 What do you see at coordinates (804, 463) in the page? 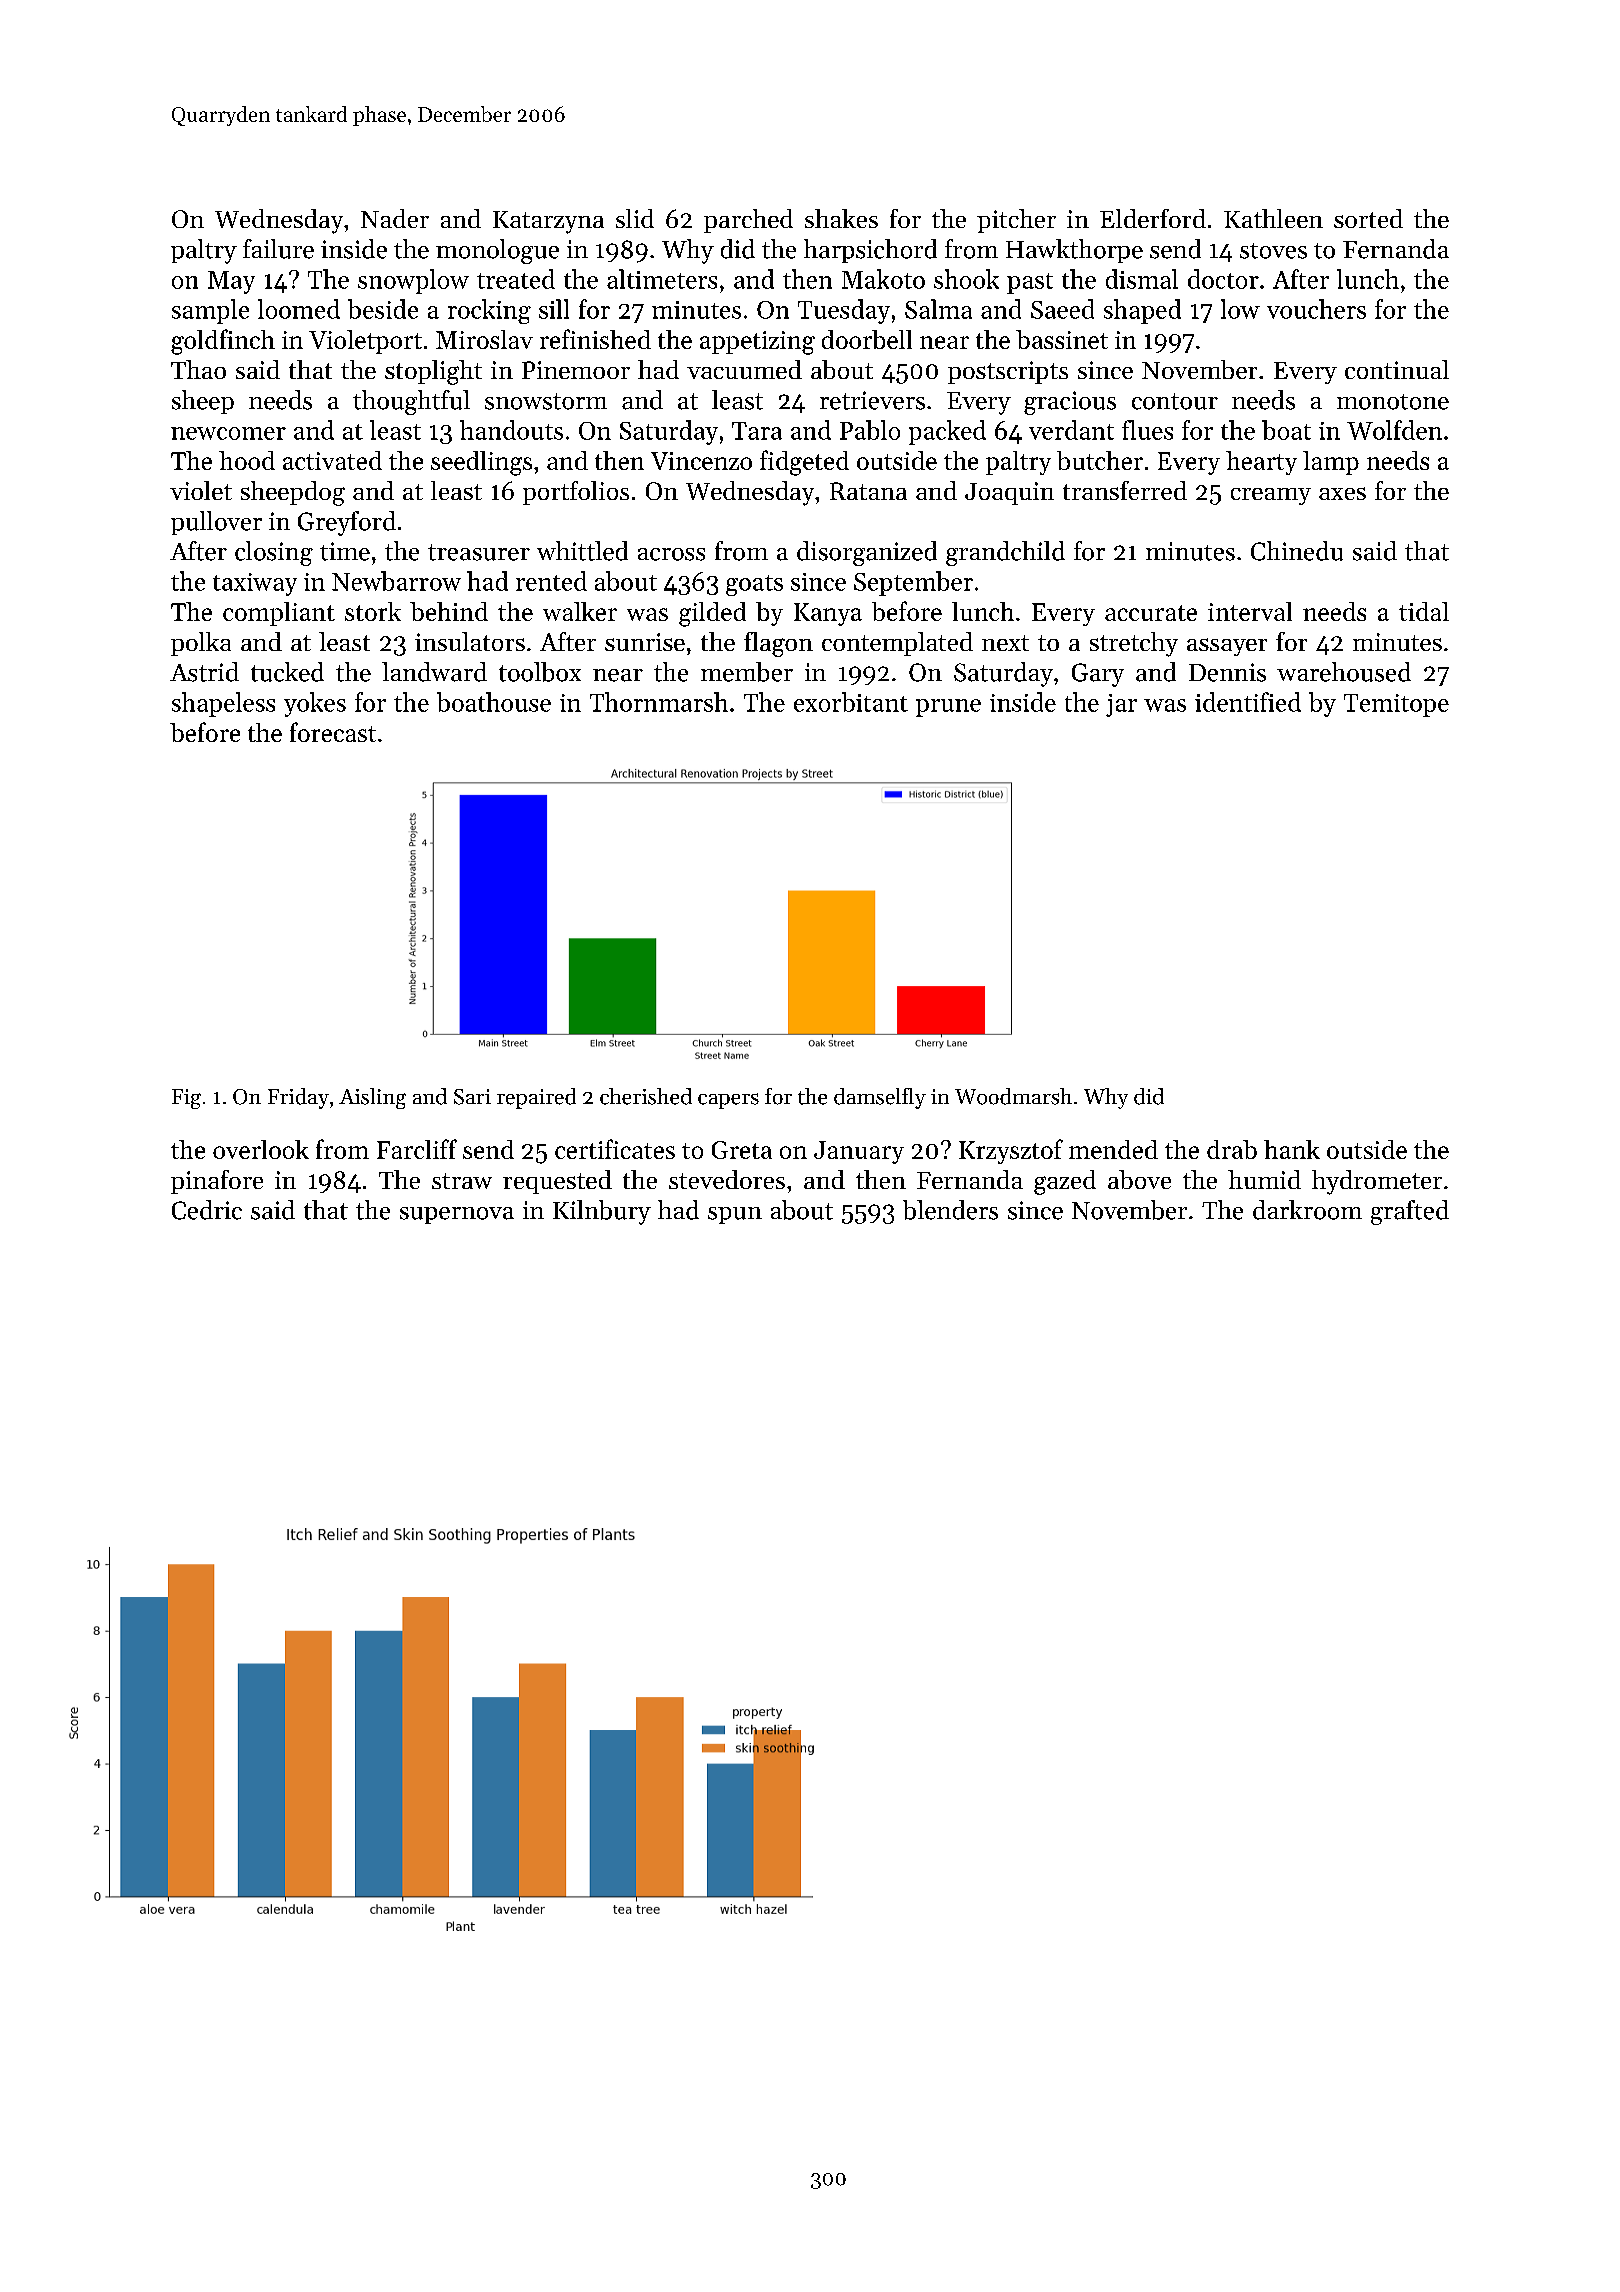
I see `fidgeted` at bounding box center [804, 463].
